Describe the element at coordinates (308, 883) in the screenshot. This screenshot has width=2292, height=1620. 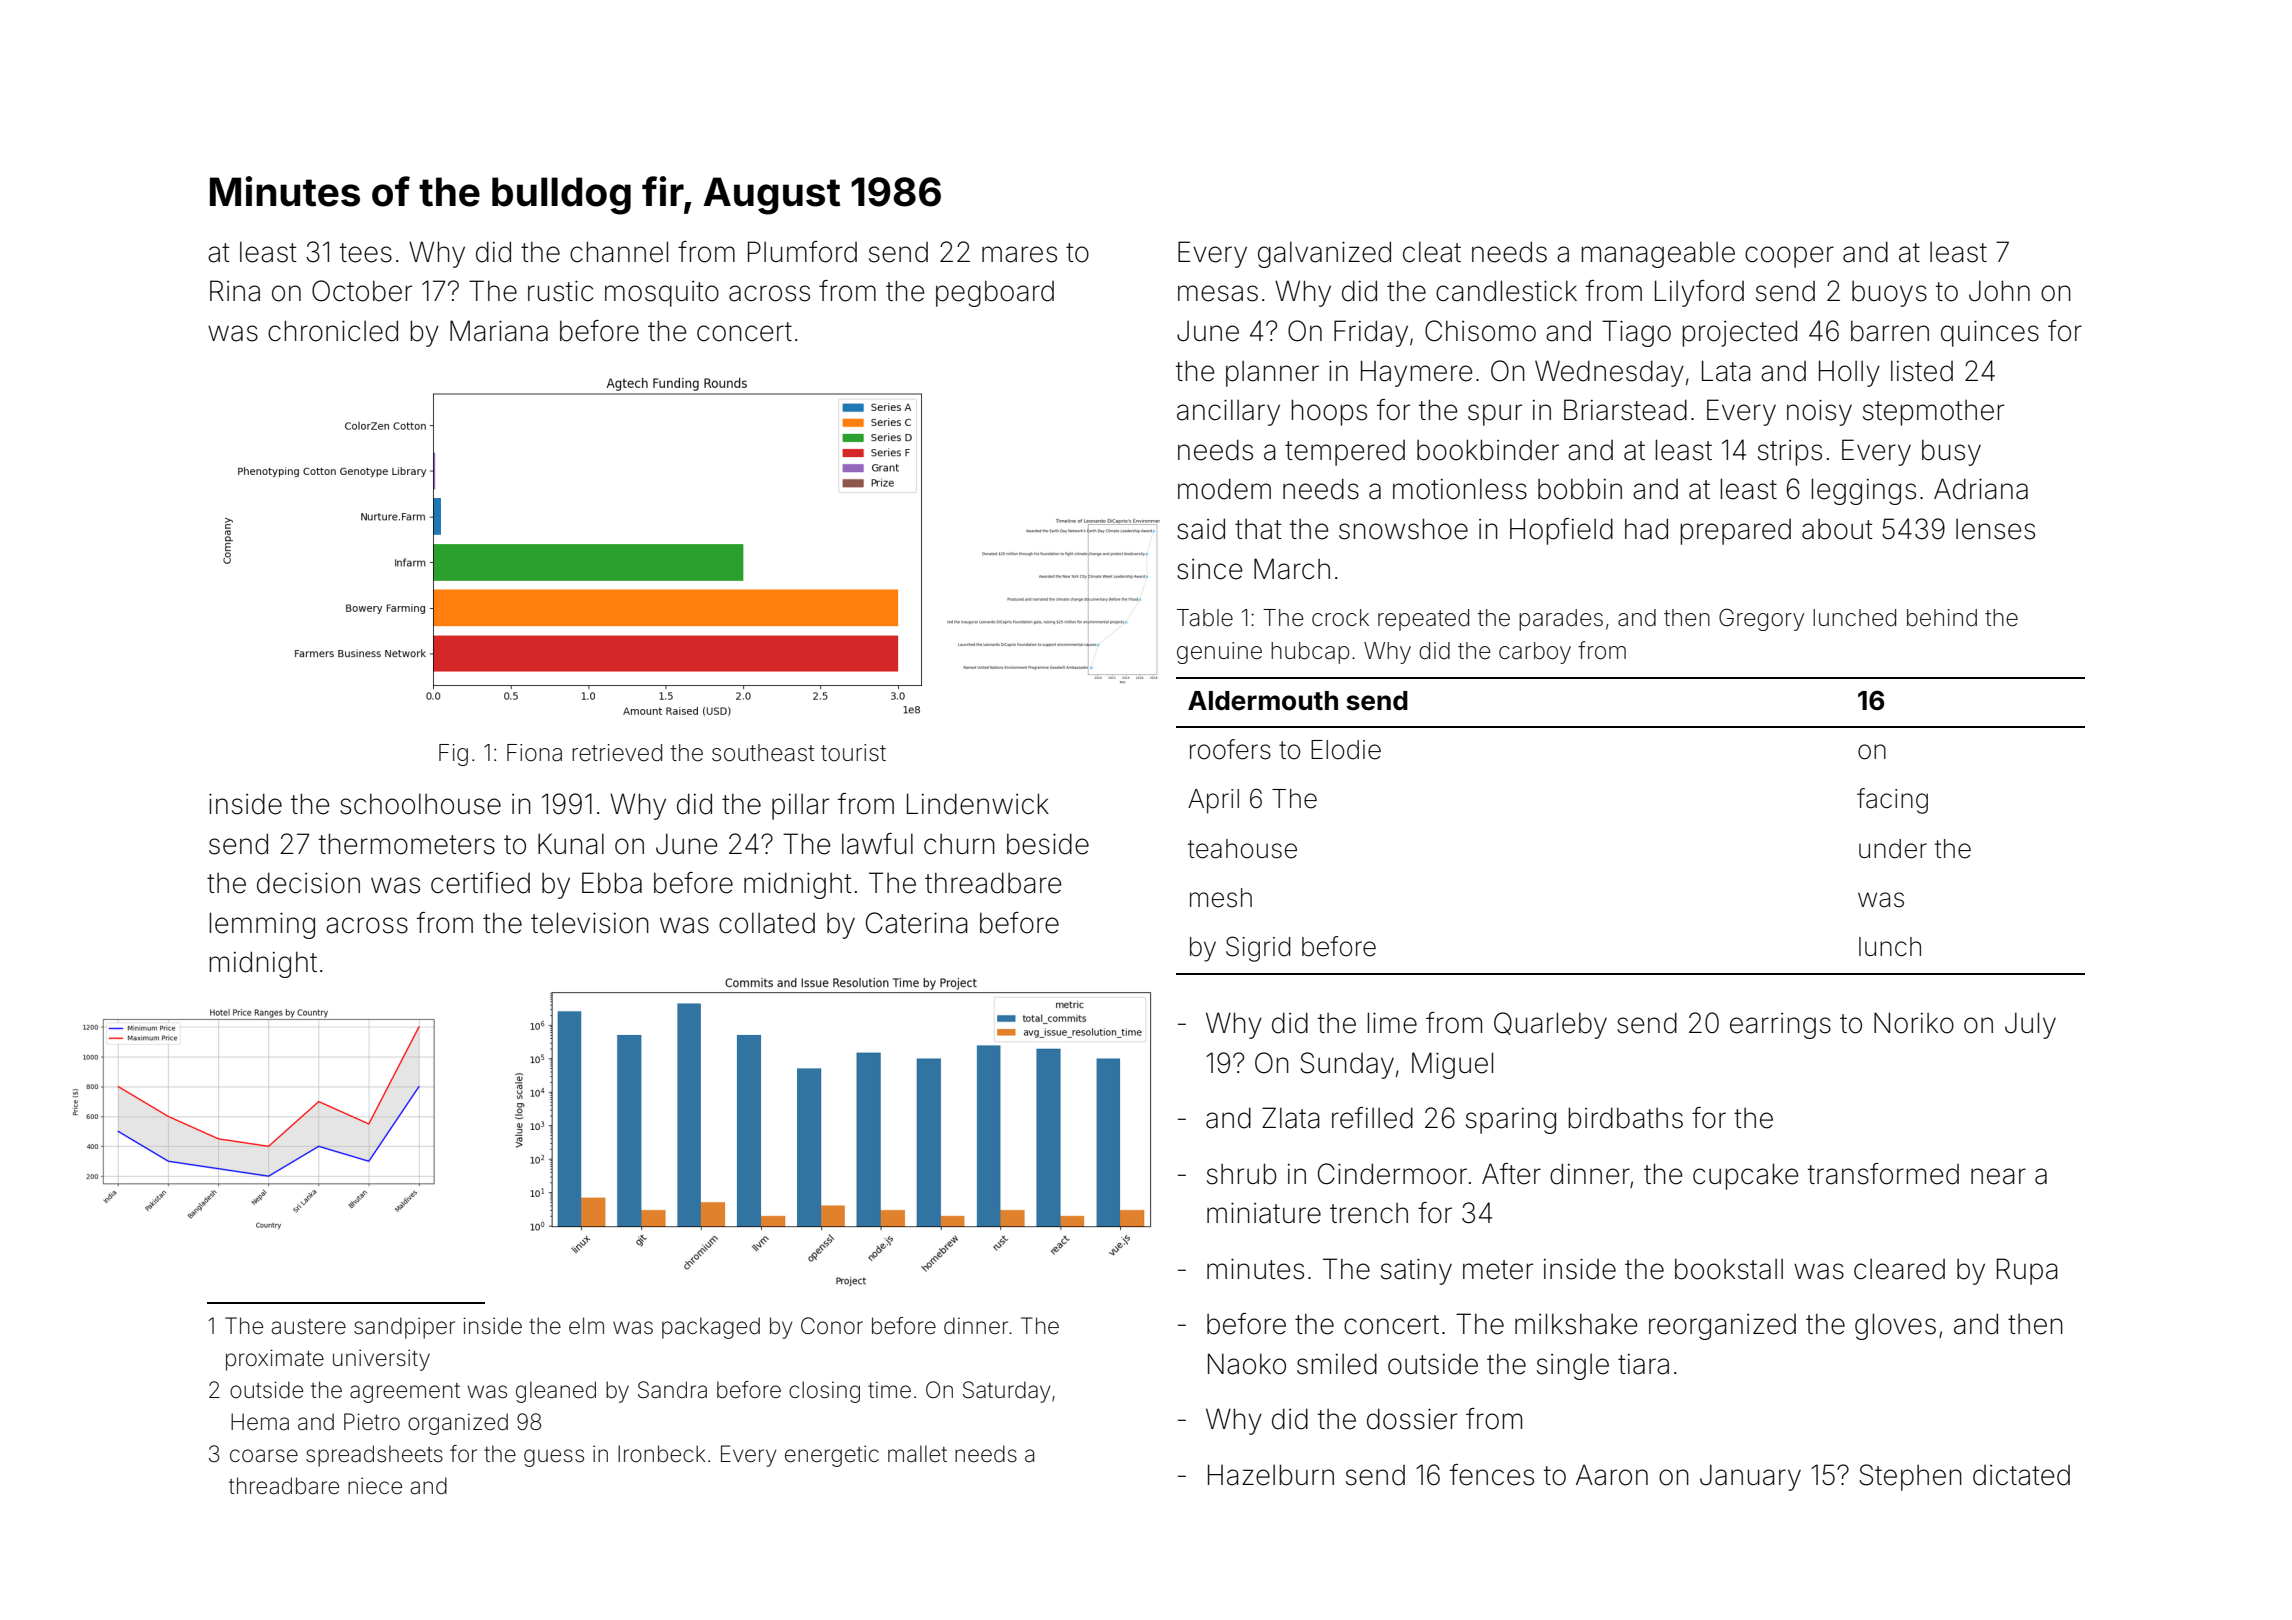
I see `decision` at that location.
